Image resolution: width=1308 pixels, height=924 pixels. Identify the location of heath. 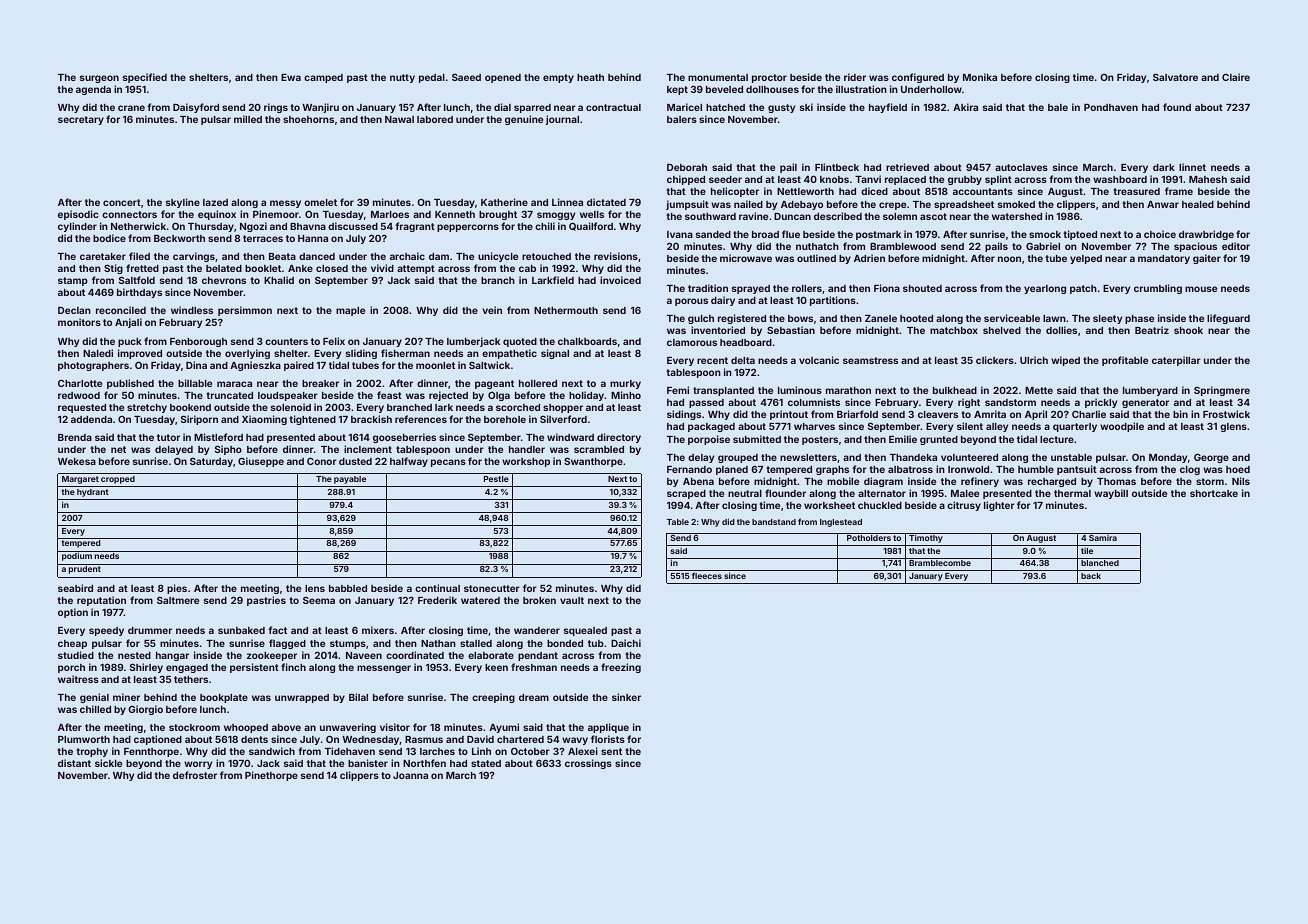
(590, 77).
